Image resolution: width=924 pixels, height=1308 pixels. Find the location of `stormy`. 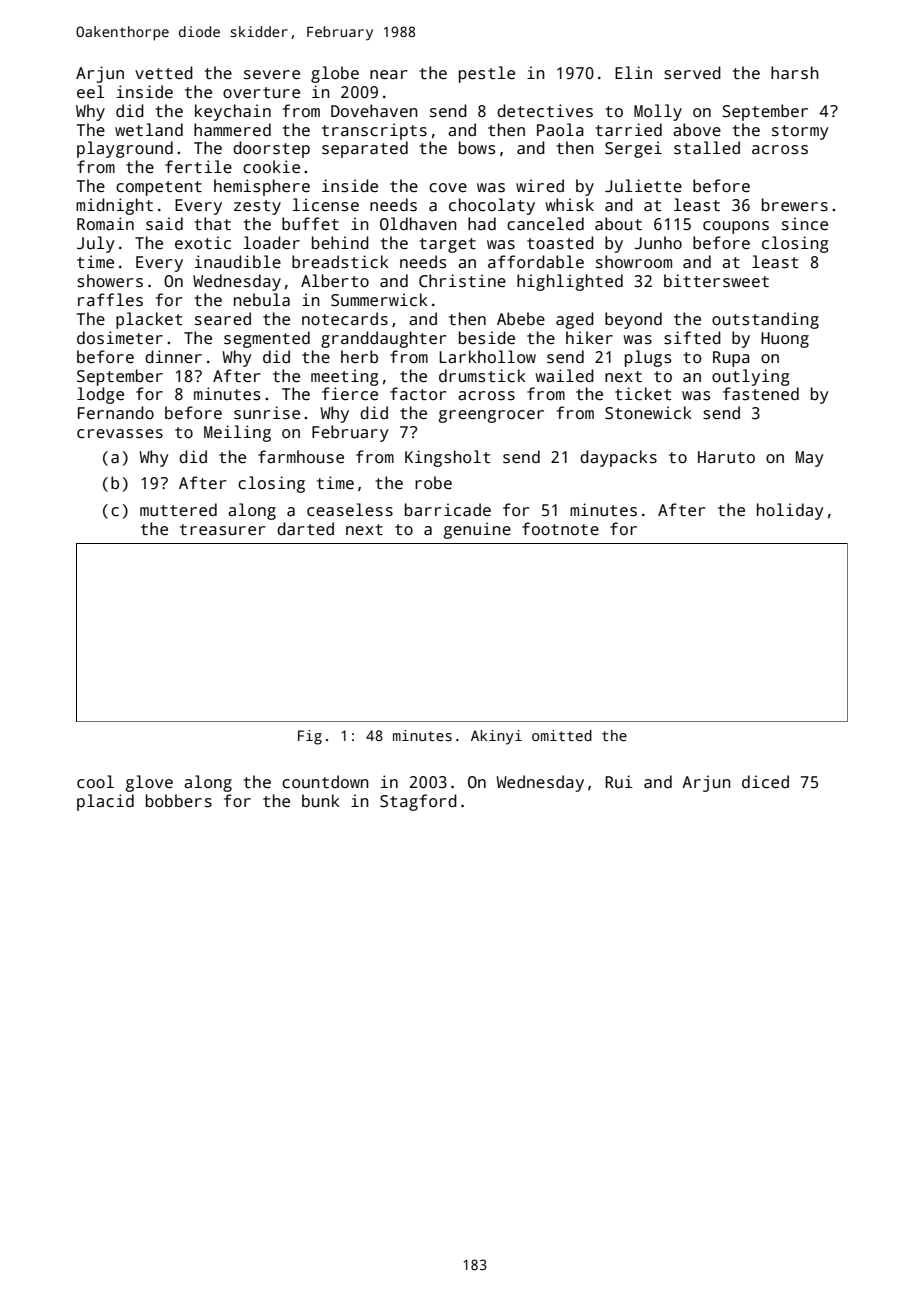

stormy is located at coordinates (800, 132).
